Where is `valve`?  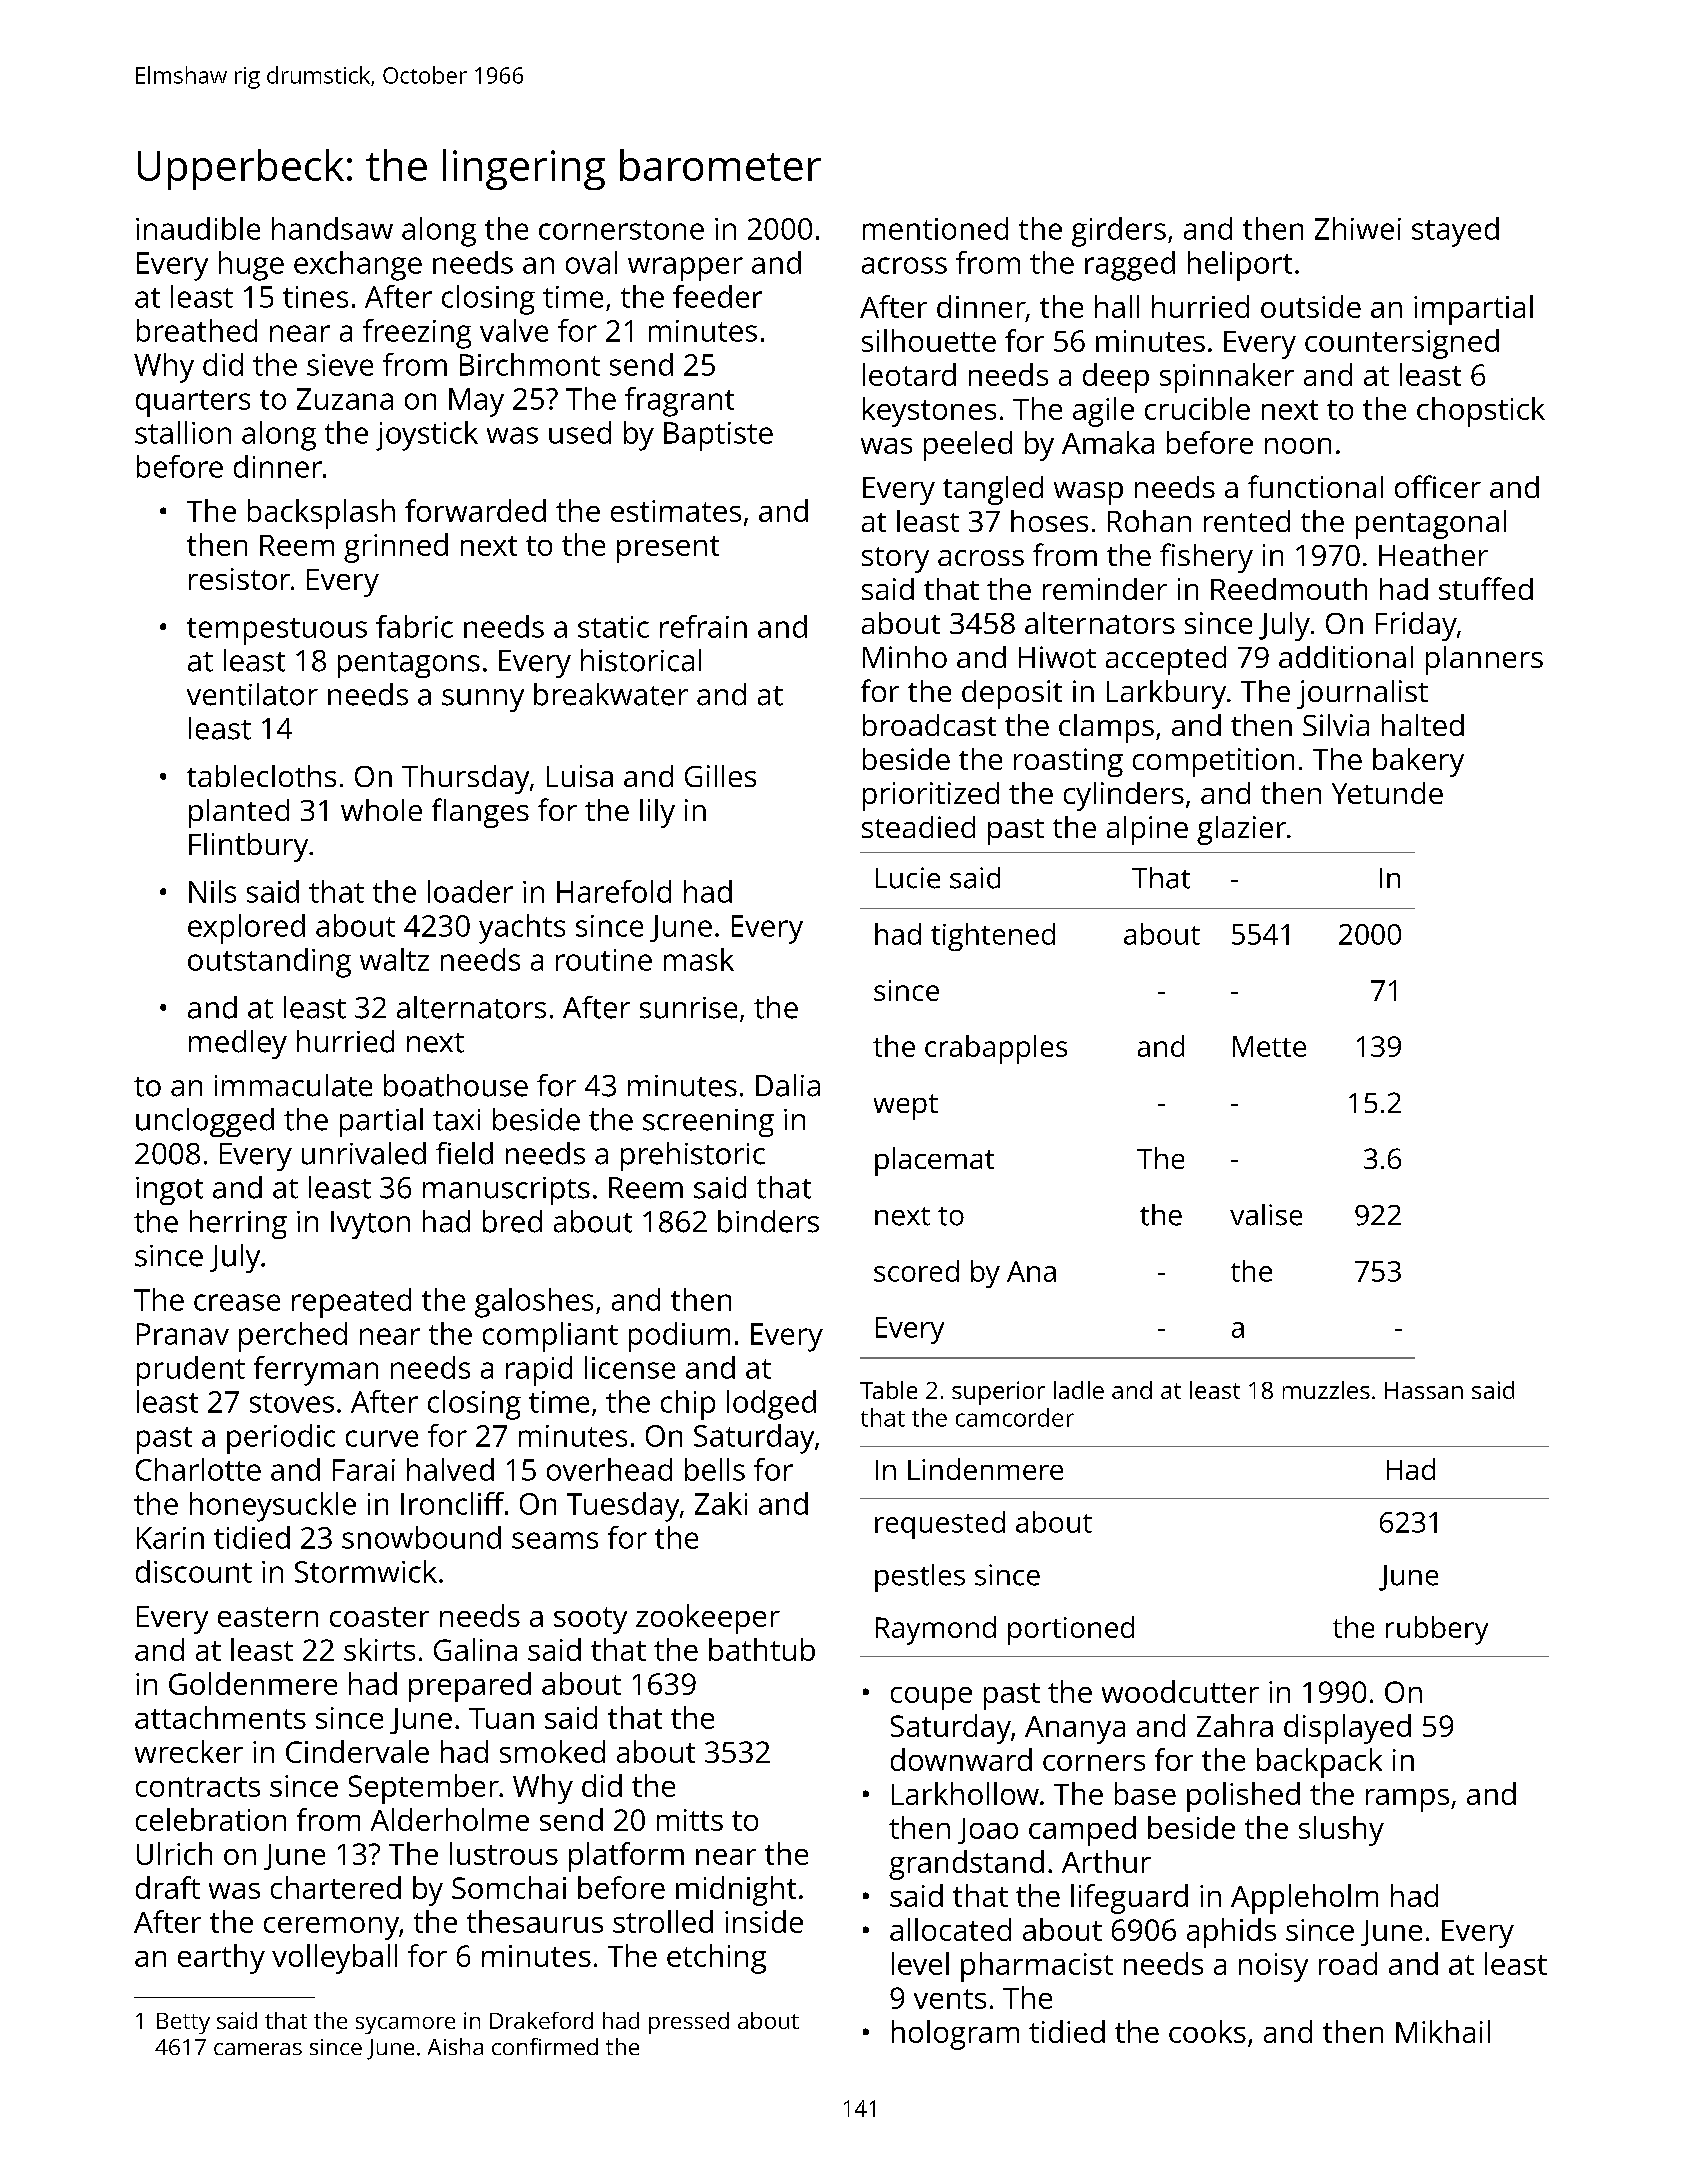 valve is located at coordinates (514, 330).
